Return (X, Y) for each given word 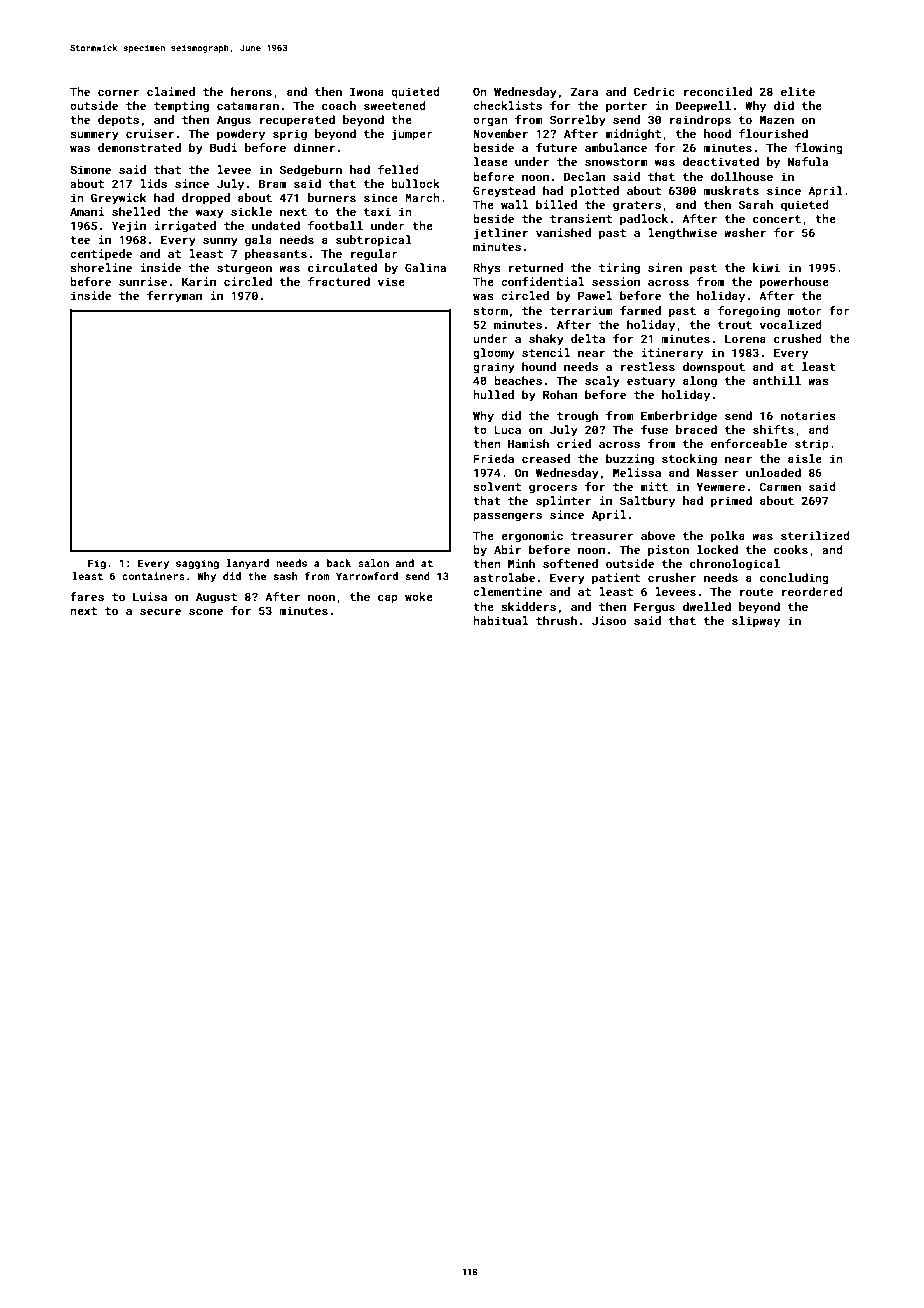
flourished (773, 133)
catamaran (248, 106)
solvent (497, 486)
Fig (97, 564)
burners (332, 197)
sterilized (815, 535)
